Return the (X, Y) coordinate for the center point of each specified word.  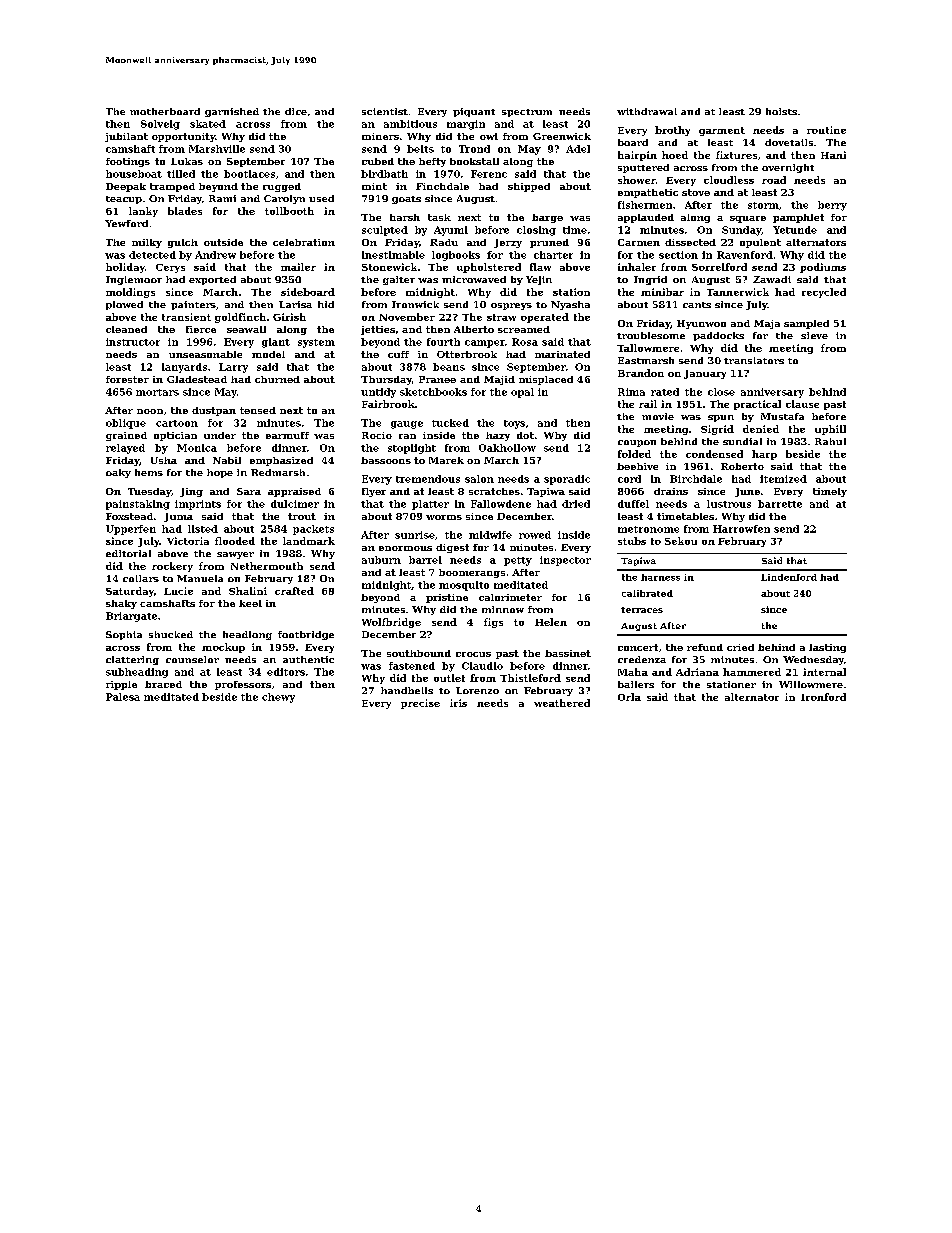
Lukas (187, 161)
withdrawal (647, 111)
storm (763, 205)
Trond (474, 149)
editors (286, 672)
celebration (304, 242)
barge (547, 218)
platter (430, 505)
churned (277, 379)
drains (671, 491)
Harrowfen (741, 529)
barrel (425, 560)
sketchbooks (433, 392)
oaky (118, 473)
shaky (121, 604)
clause (802, 404)
